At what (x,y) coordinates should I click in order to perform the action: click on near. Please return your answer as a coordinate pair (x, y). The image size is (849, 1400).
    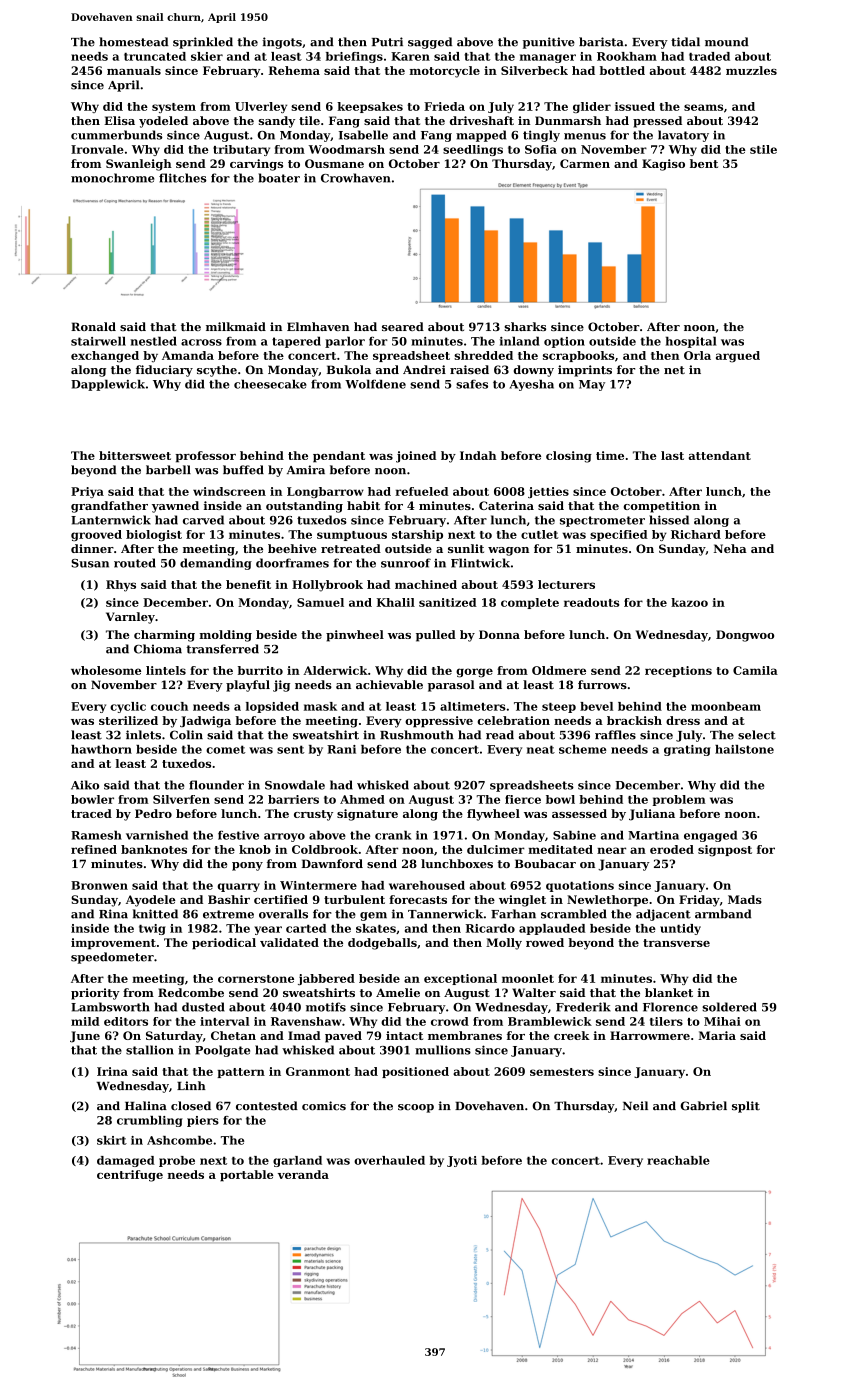
    Looking at the image, I should click on (611, 850).
